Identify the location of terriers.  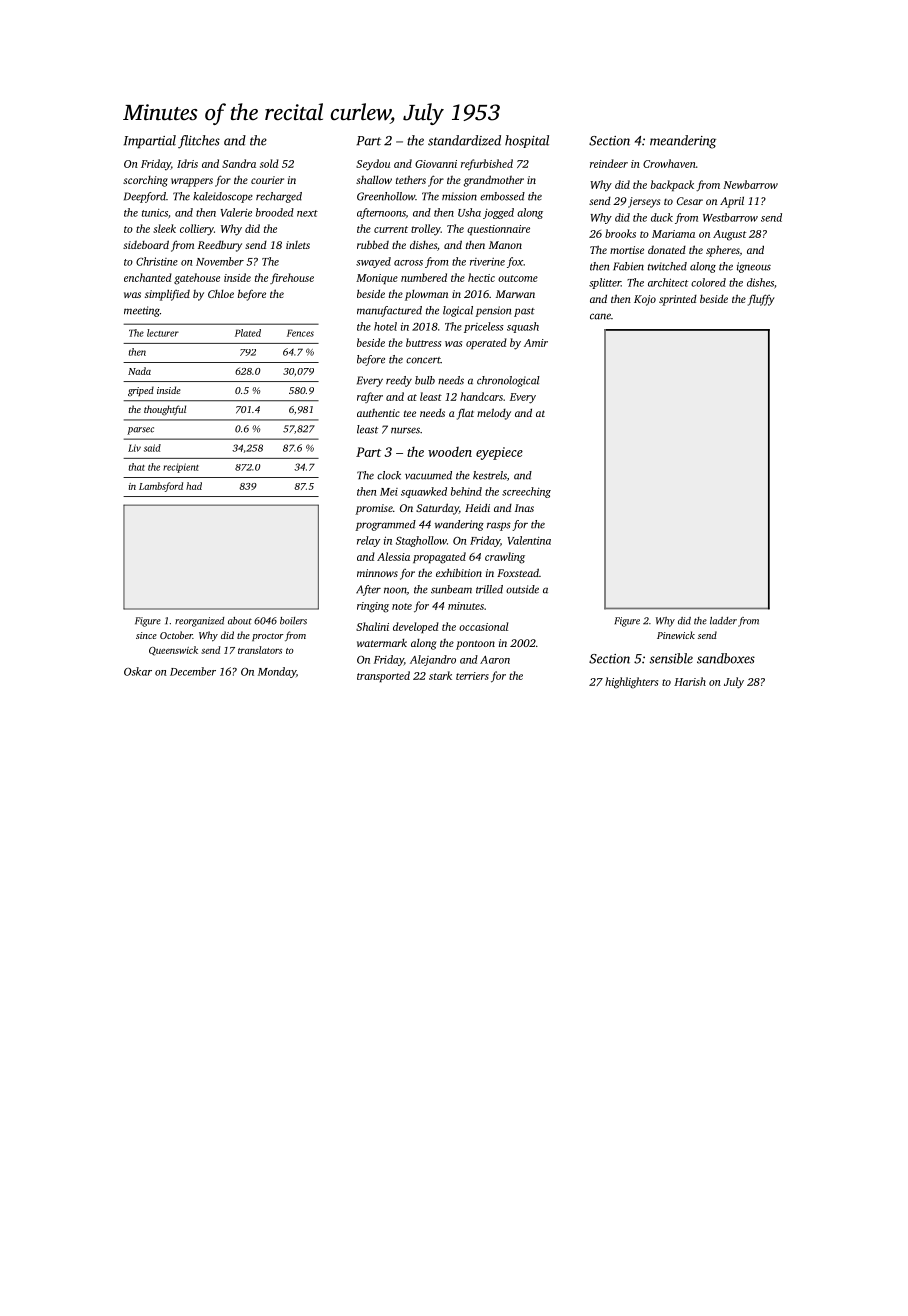
(472, 676).
